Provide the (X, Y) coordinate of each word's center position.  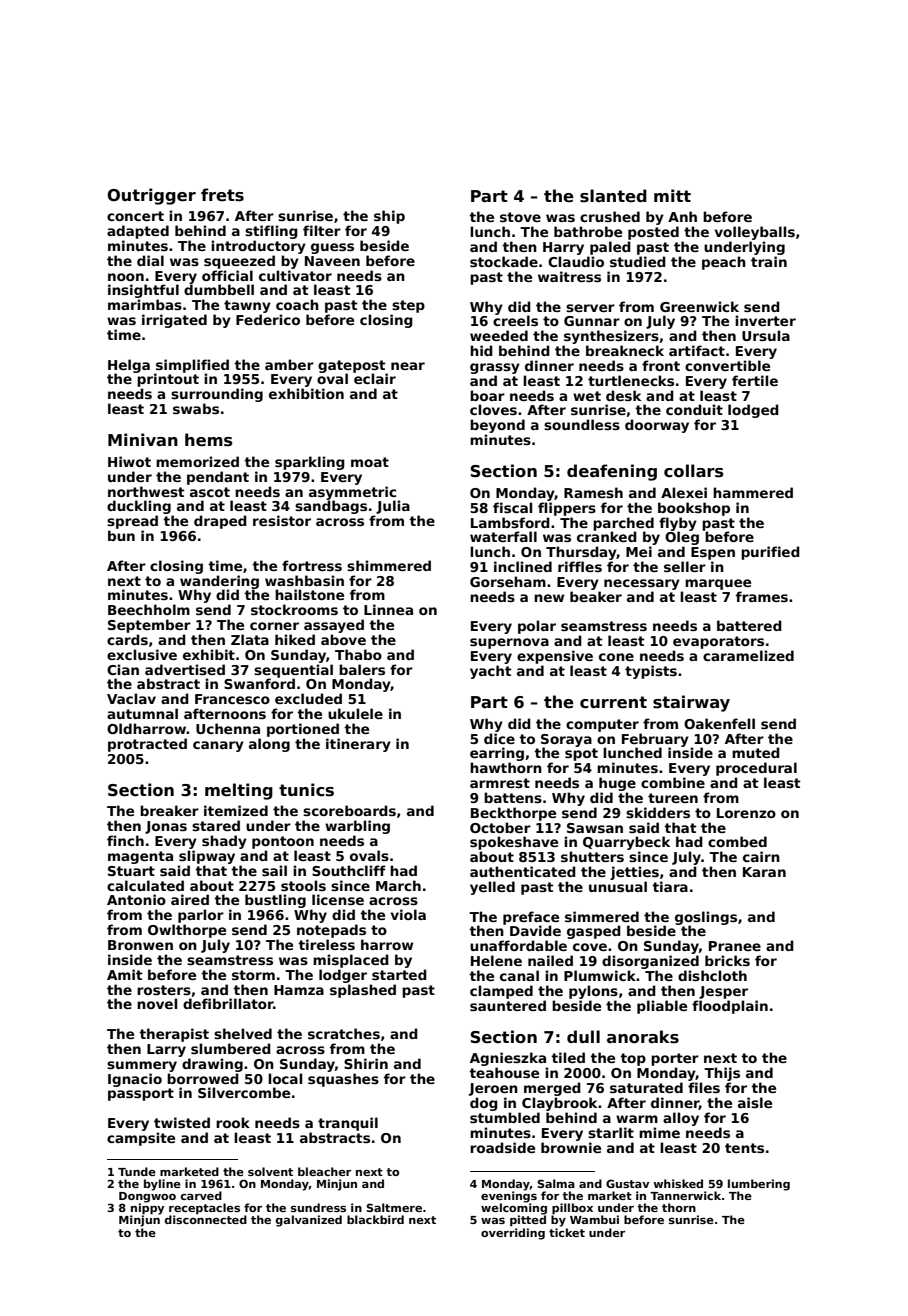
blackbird (375, 1219)
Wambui (594, 1219)
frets (222, 195)
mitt (672, 195)
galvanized (309, 1221)
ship (389, 217)
